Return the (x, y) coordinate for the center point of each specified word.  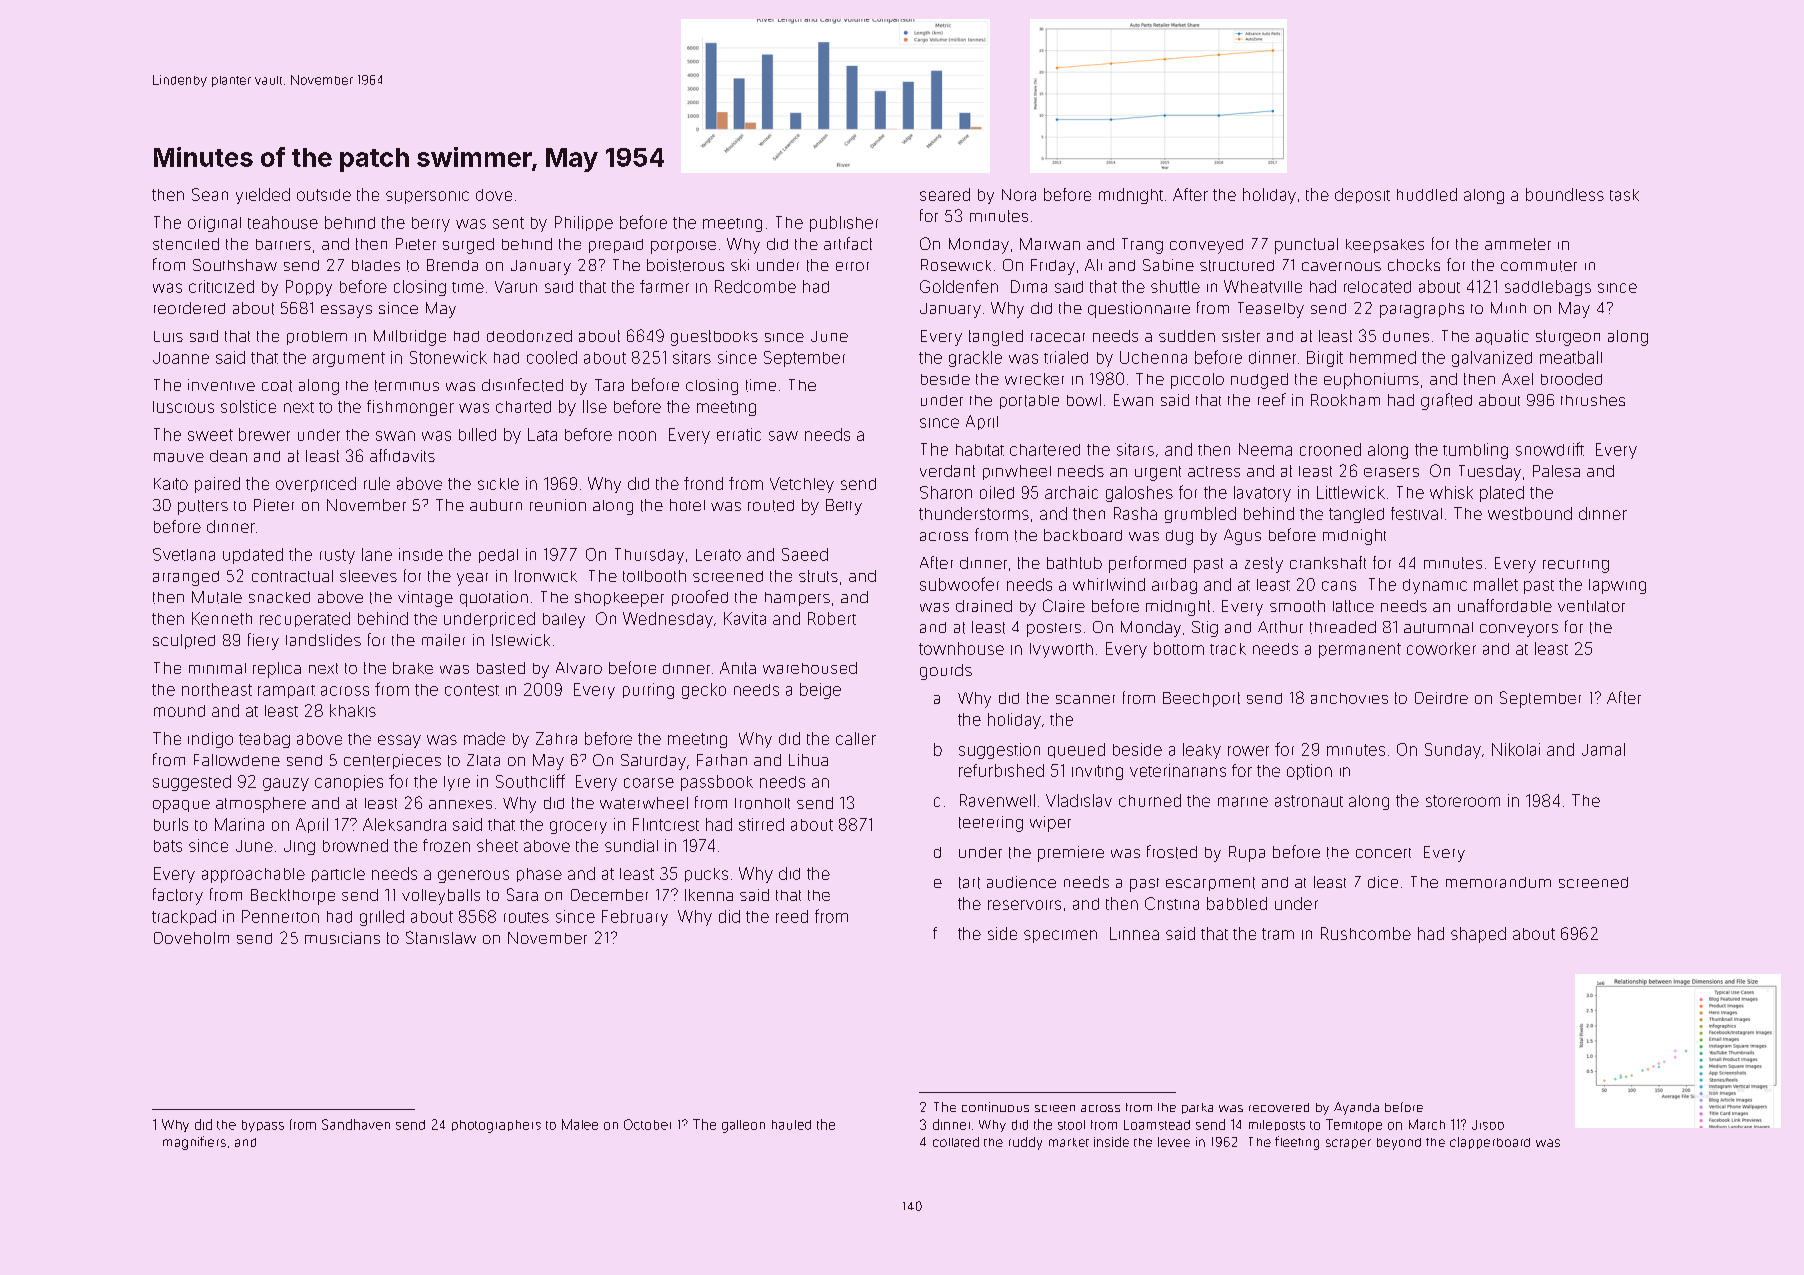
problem (317, 338)
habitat (980, 450)
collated (956, 1142)
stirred (761, 824)
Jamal (1603, 749)
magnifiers (194, 1143)
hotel (687, 505)
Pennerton (280, 916)
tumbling (1475, 451)
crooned (1330, 449)
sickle (498, 484)
